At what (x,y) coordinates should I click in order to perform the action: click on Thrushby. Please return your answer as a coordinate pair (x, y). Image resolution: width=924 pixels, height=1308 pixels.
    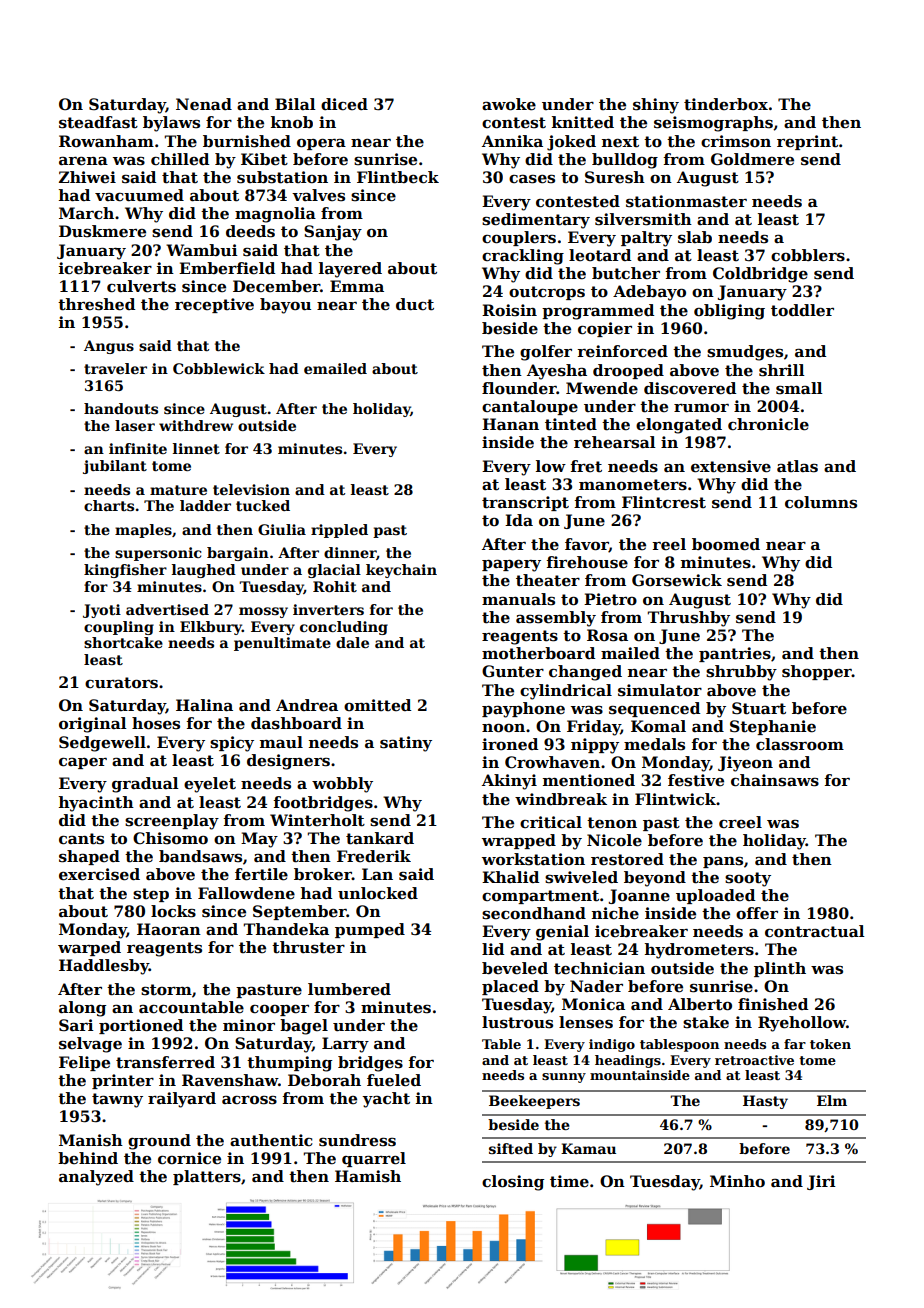
    Looking at the image, I should click on (688, 619).
